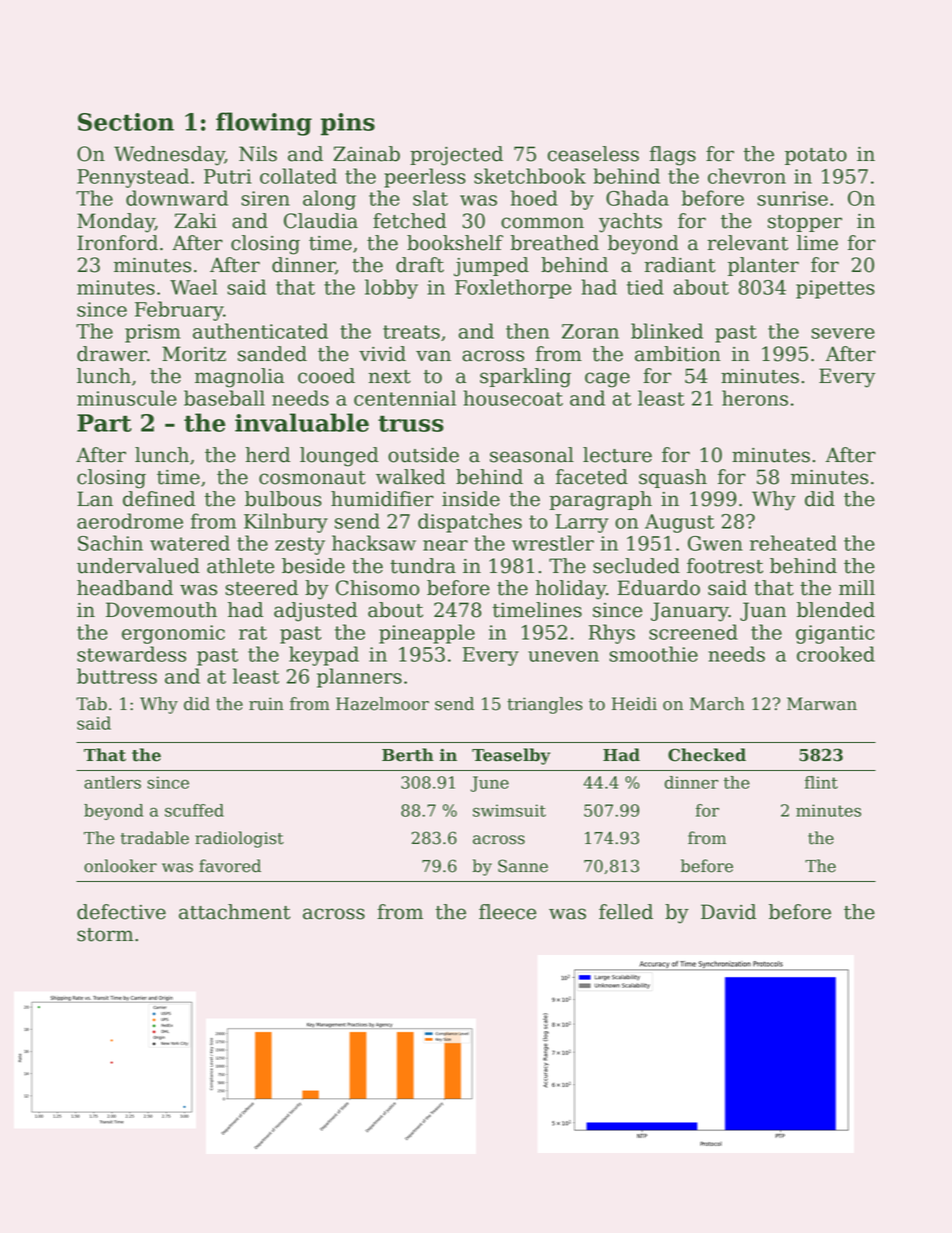 The height and width of the screenshot is (1233, 952). I want to click on potato, so click(816, 156).
